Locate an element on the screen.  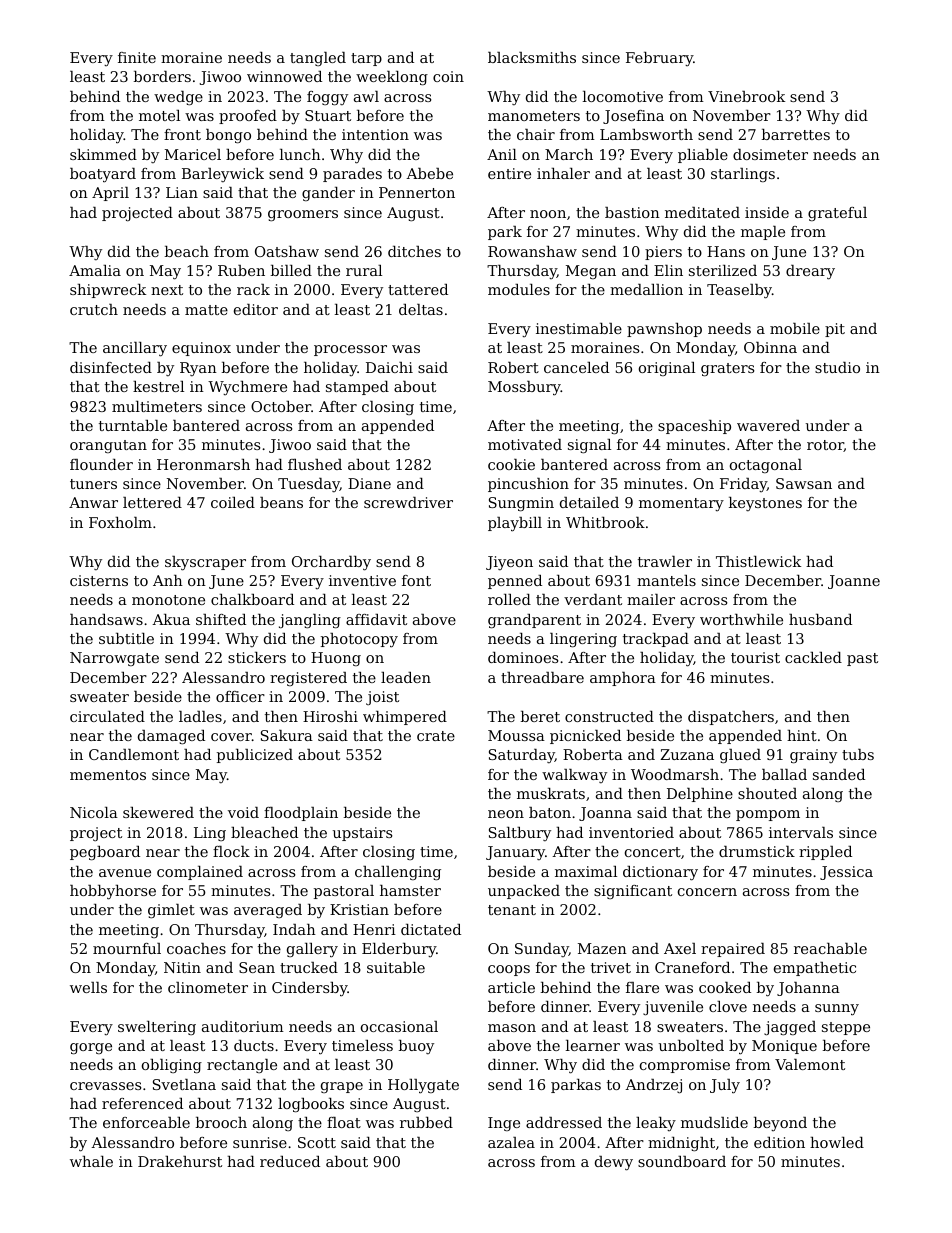
brooch is located at coordinates (221, 1122).
